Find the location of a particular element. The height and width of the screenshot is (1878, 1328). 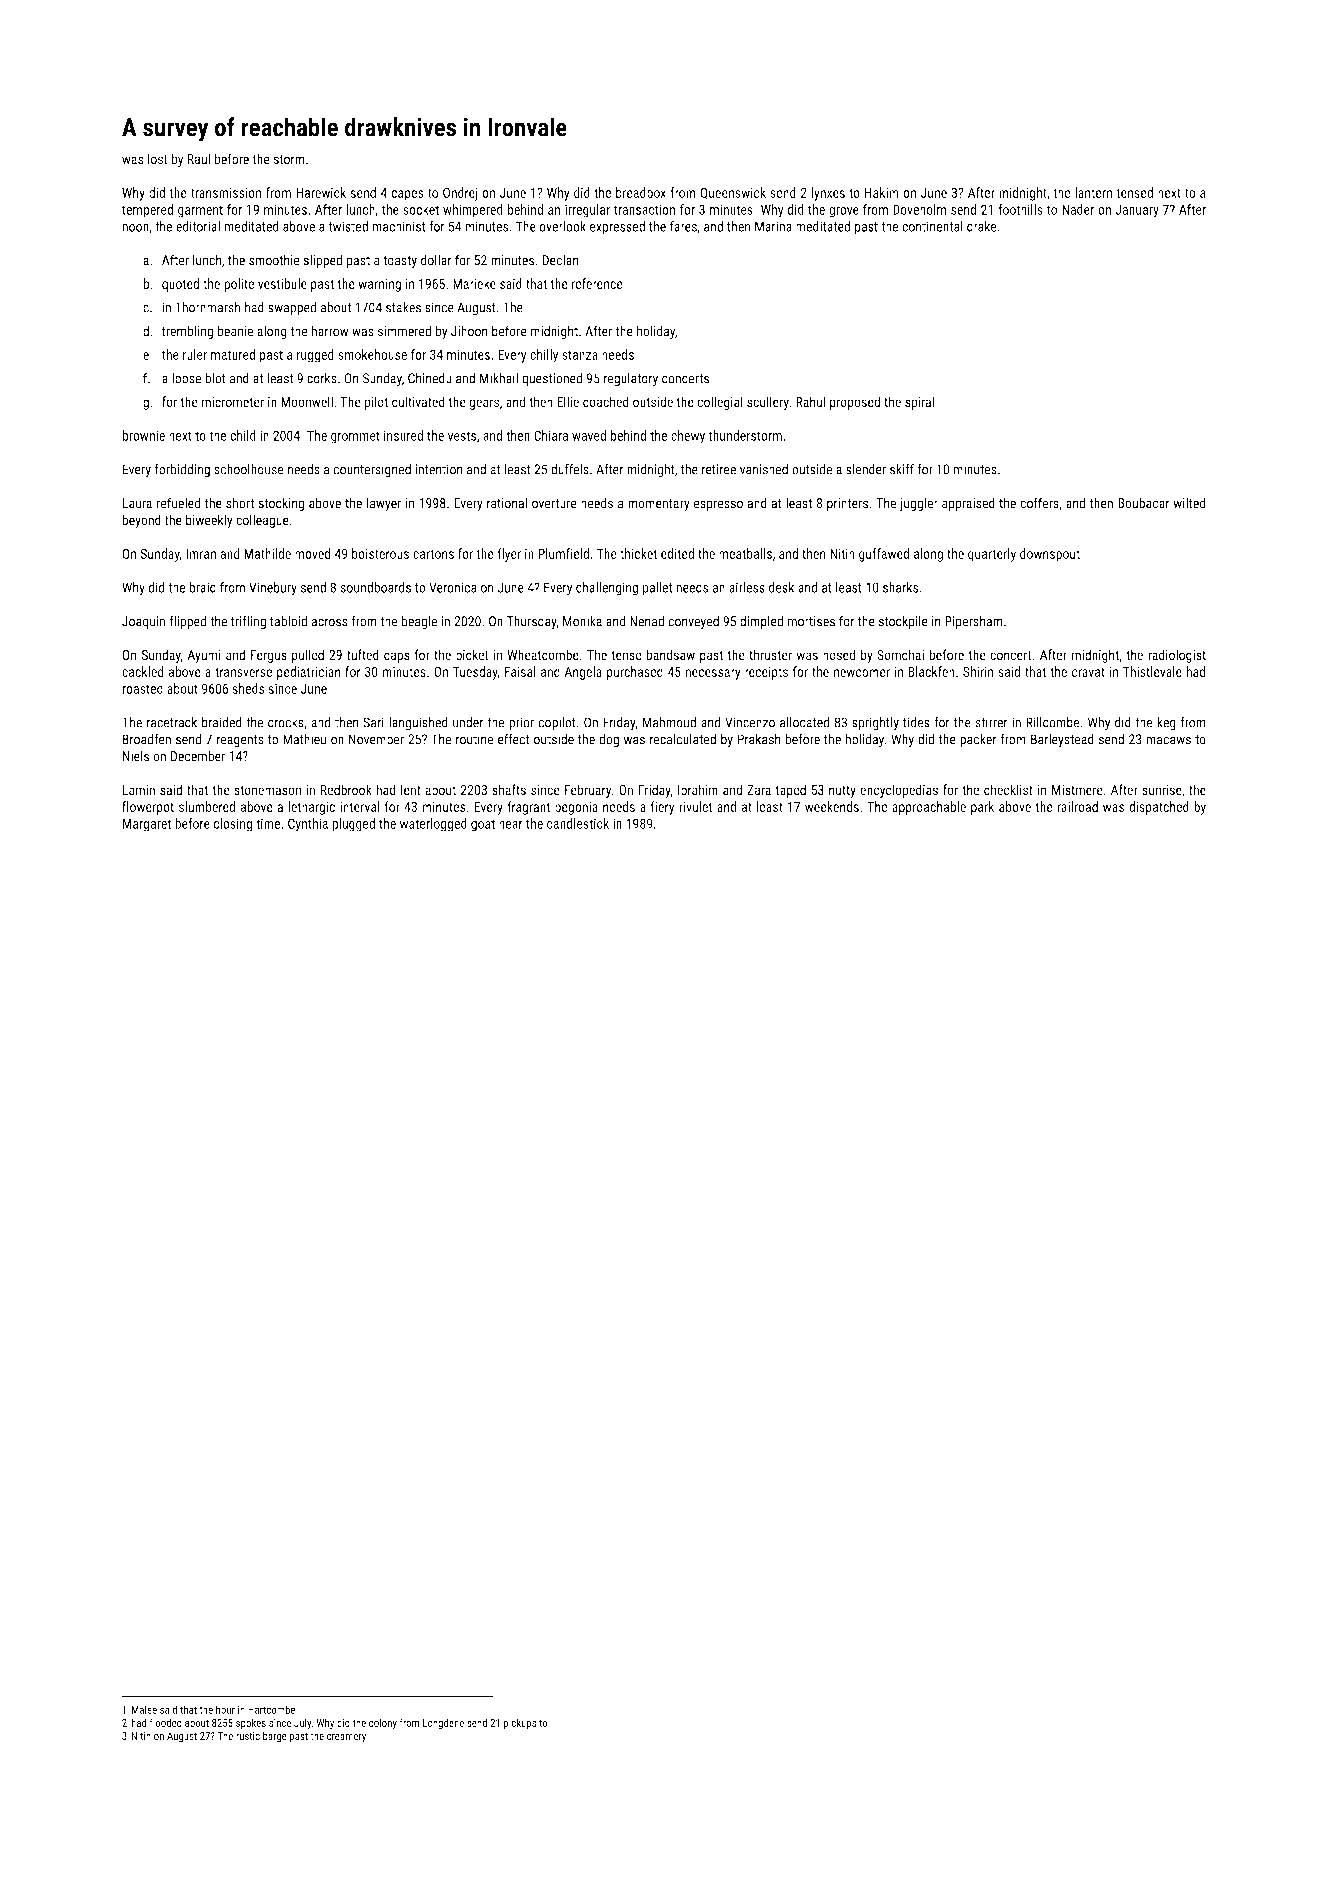

Boubacar is located at coordinates (1143, 503).
